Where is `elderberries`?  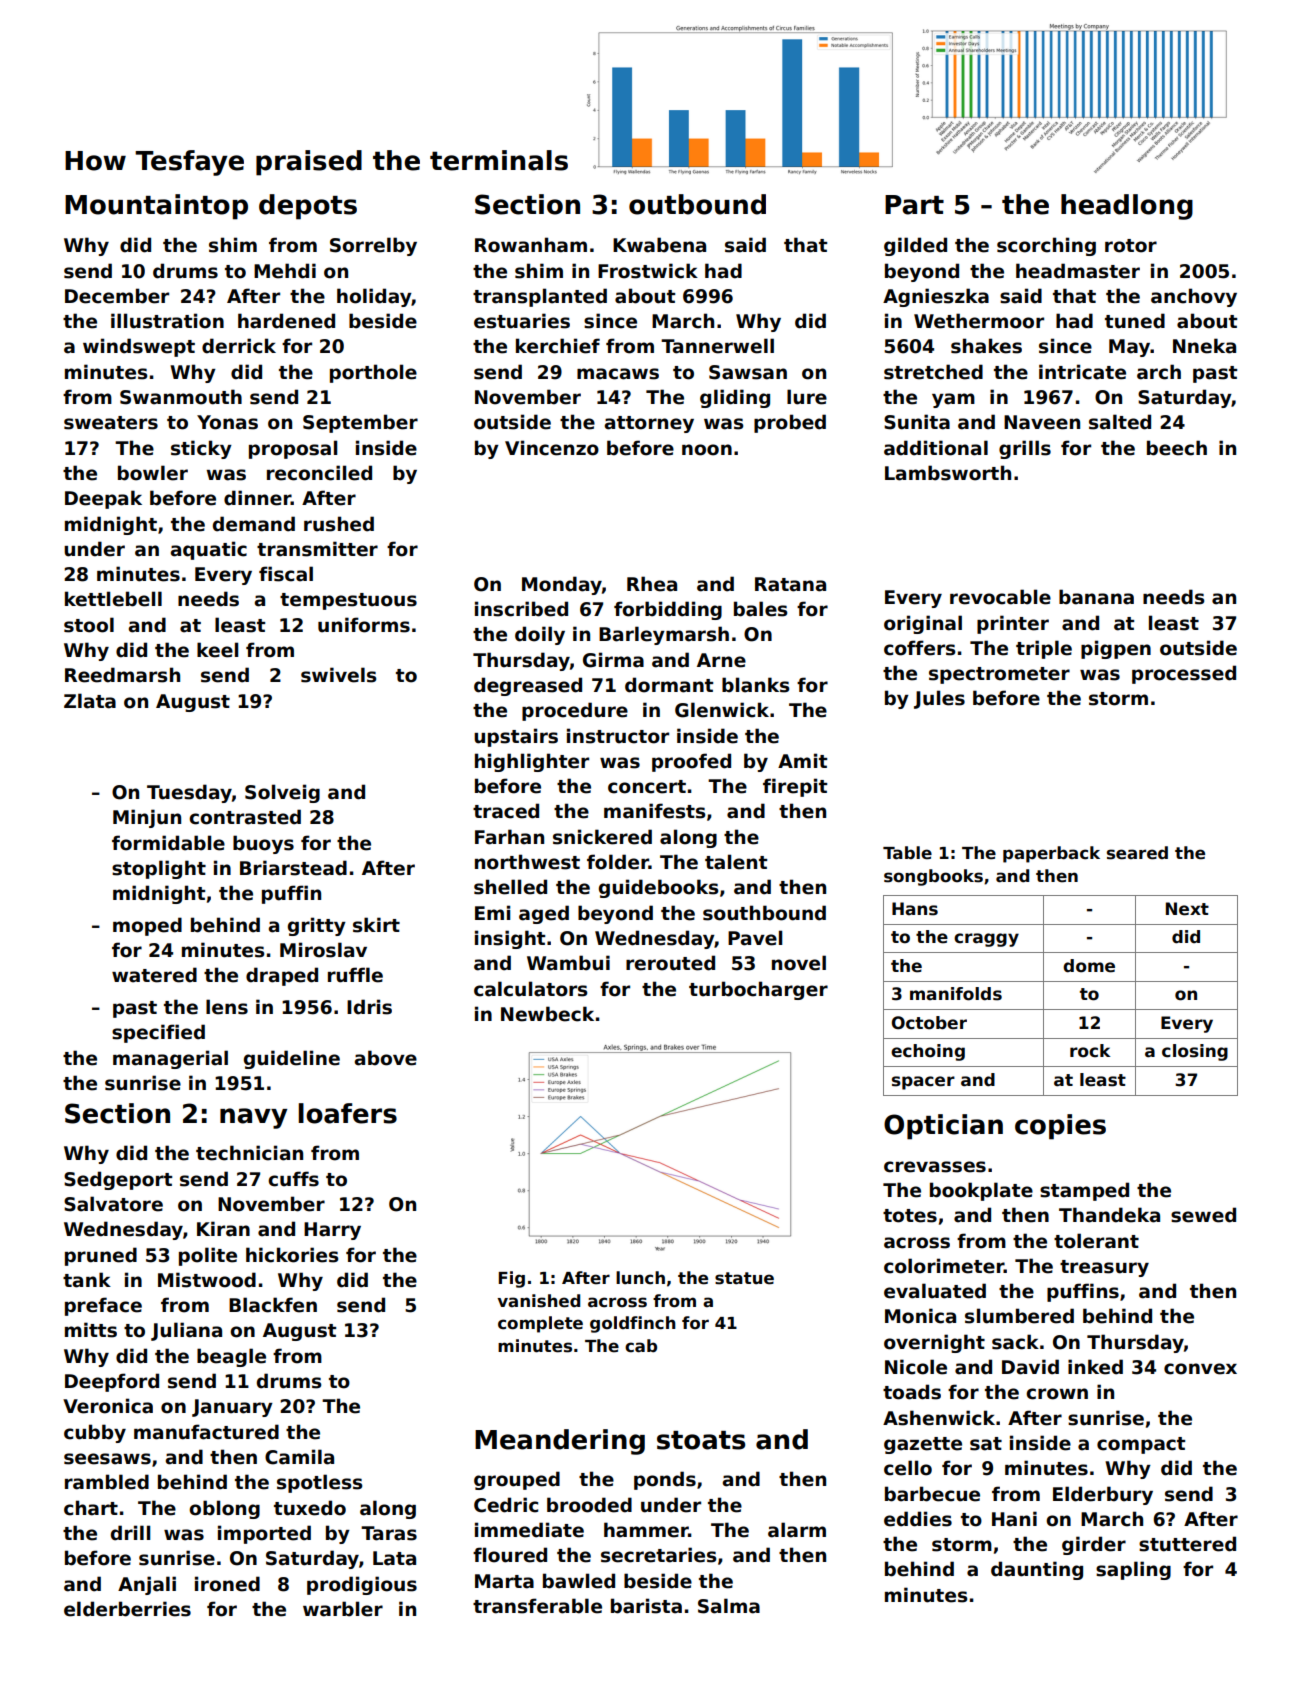 elderberries is located at coordinates (127, 1609).
